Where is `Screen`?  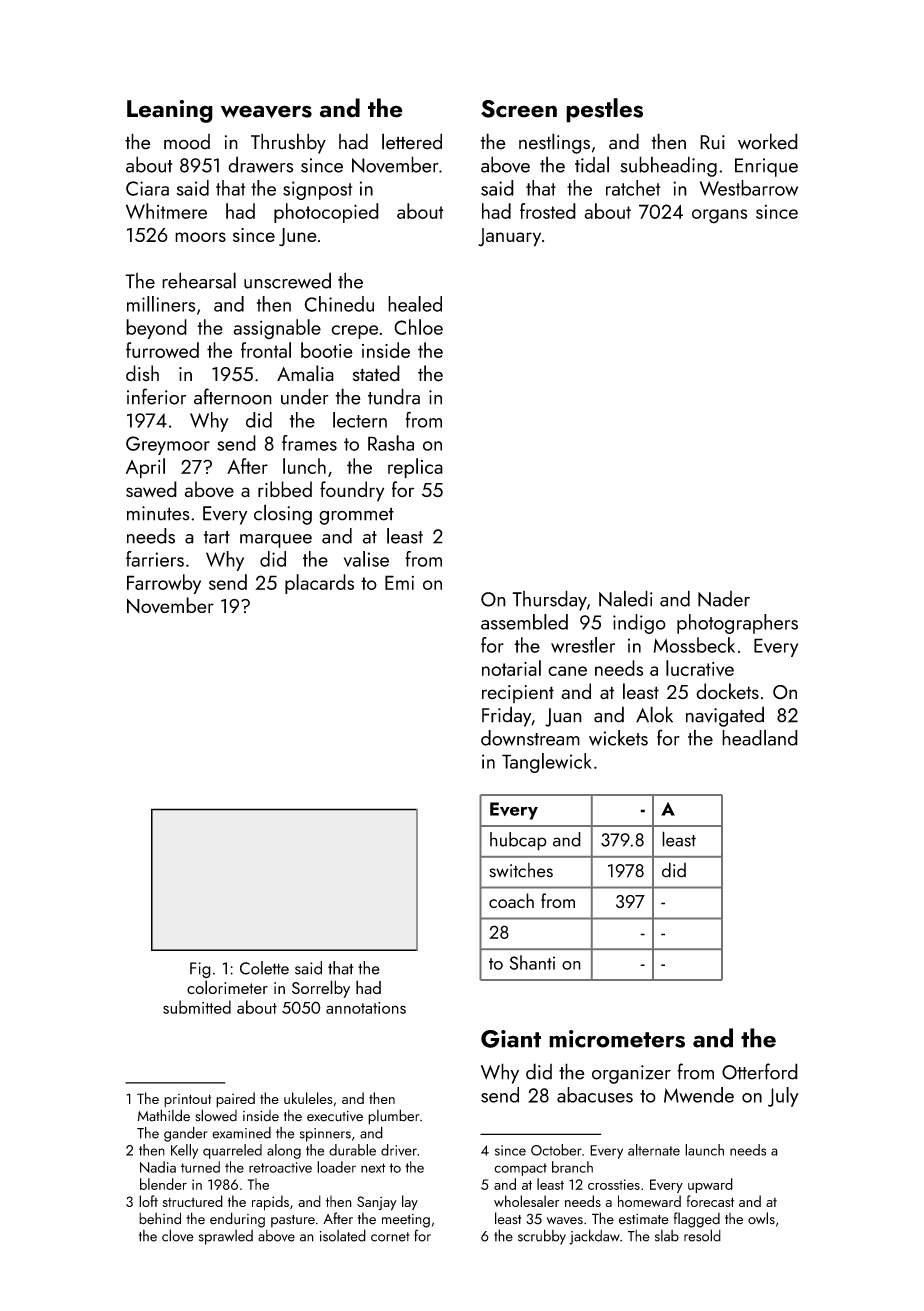 Screen is located at coordinates (519, 109).
